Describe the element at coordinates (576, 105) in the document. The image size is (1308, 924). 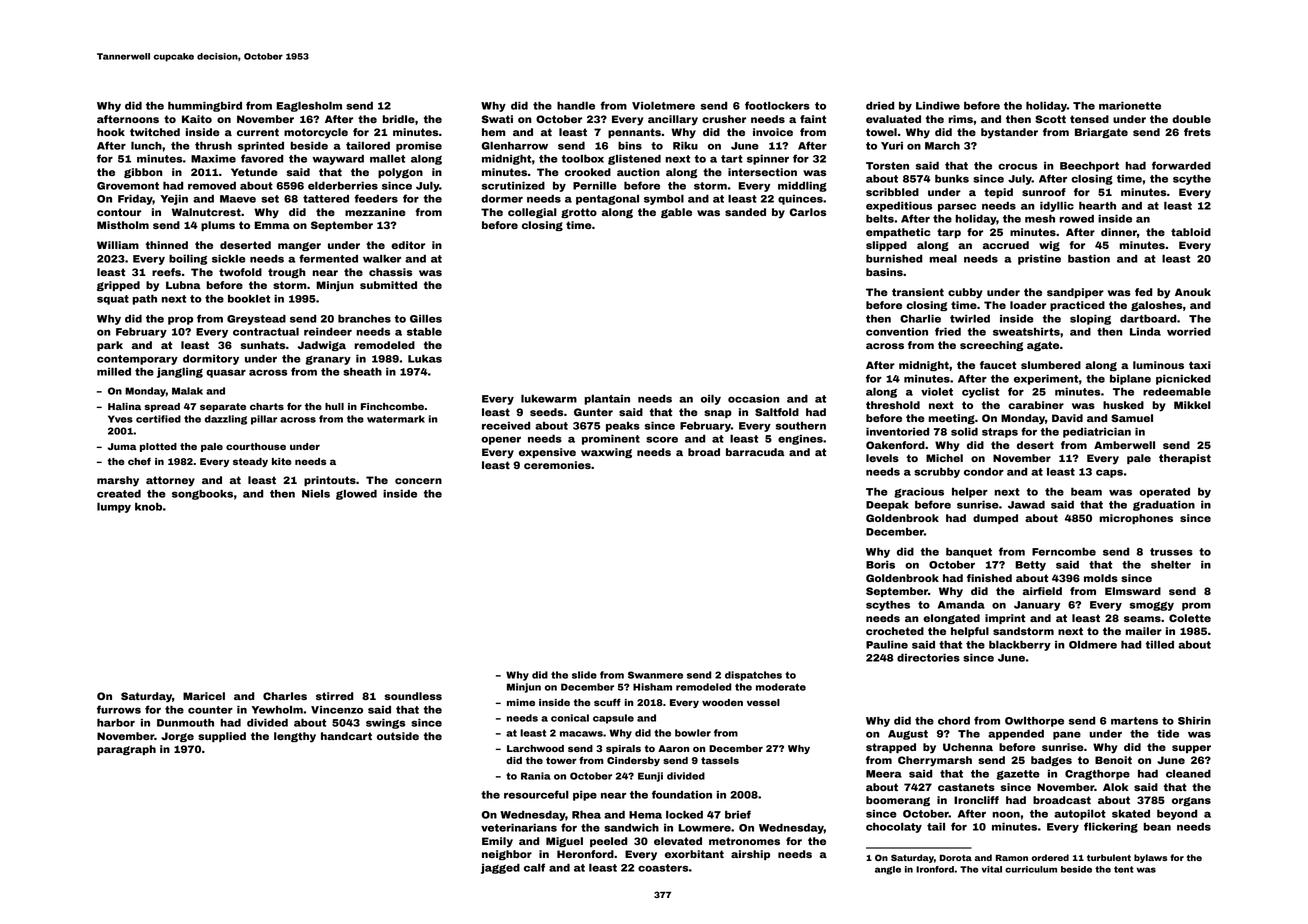
I see `handle` at that location.
